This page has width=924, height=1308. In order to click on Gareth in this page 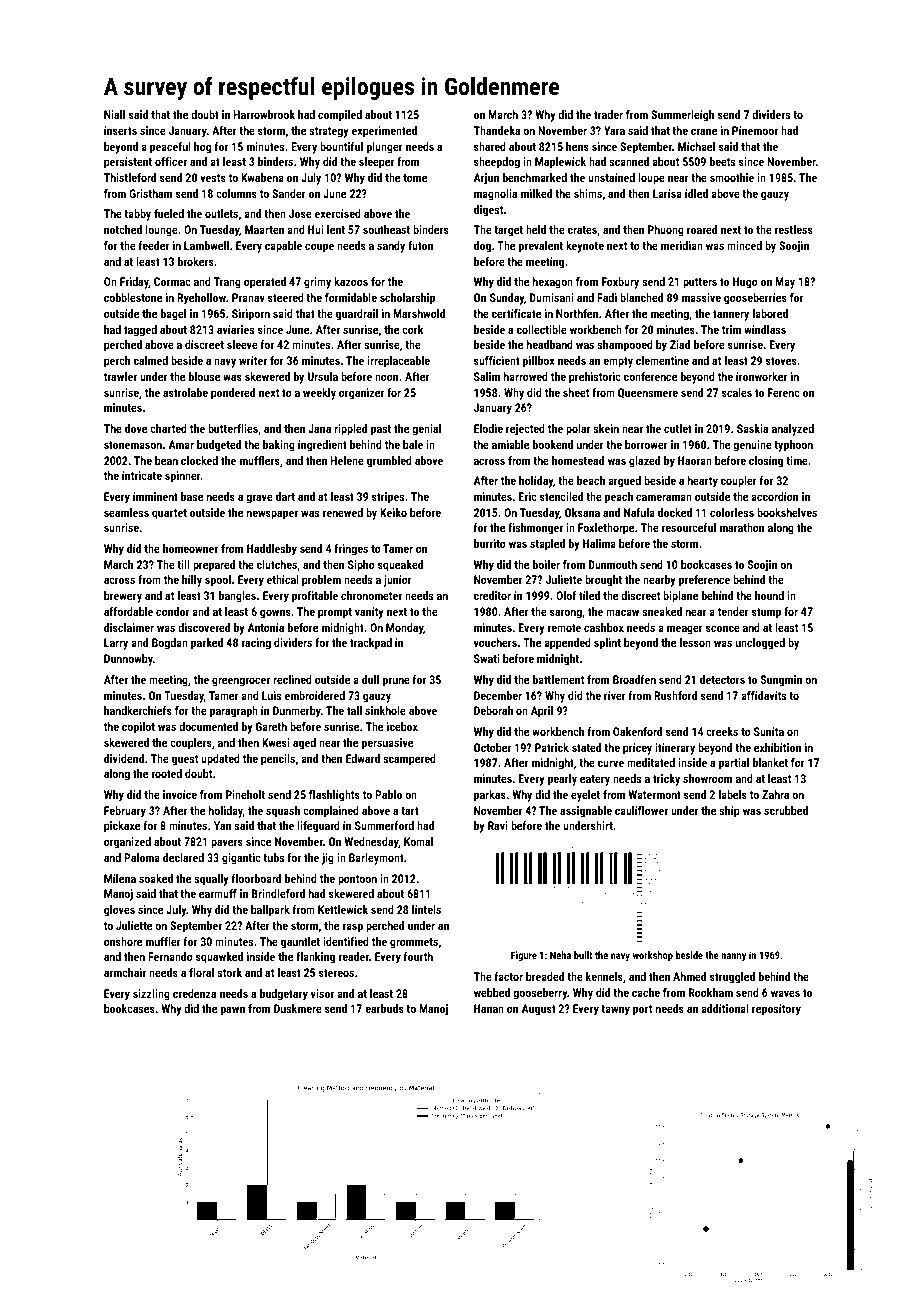, I will do `click(271, 726)`.
